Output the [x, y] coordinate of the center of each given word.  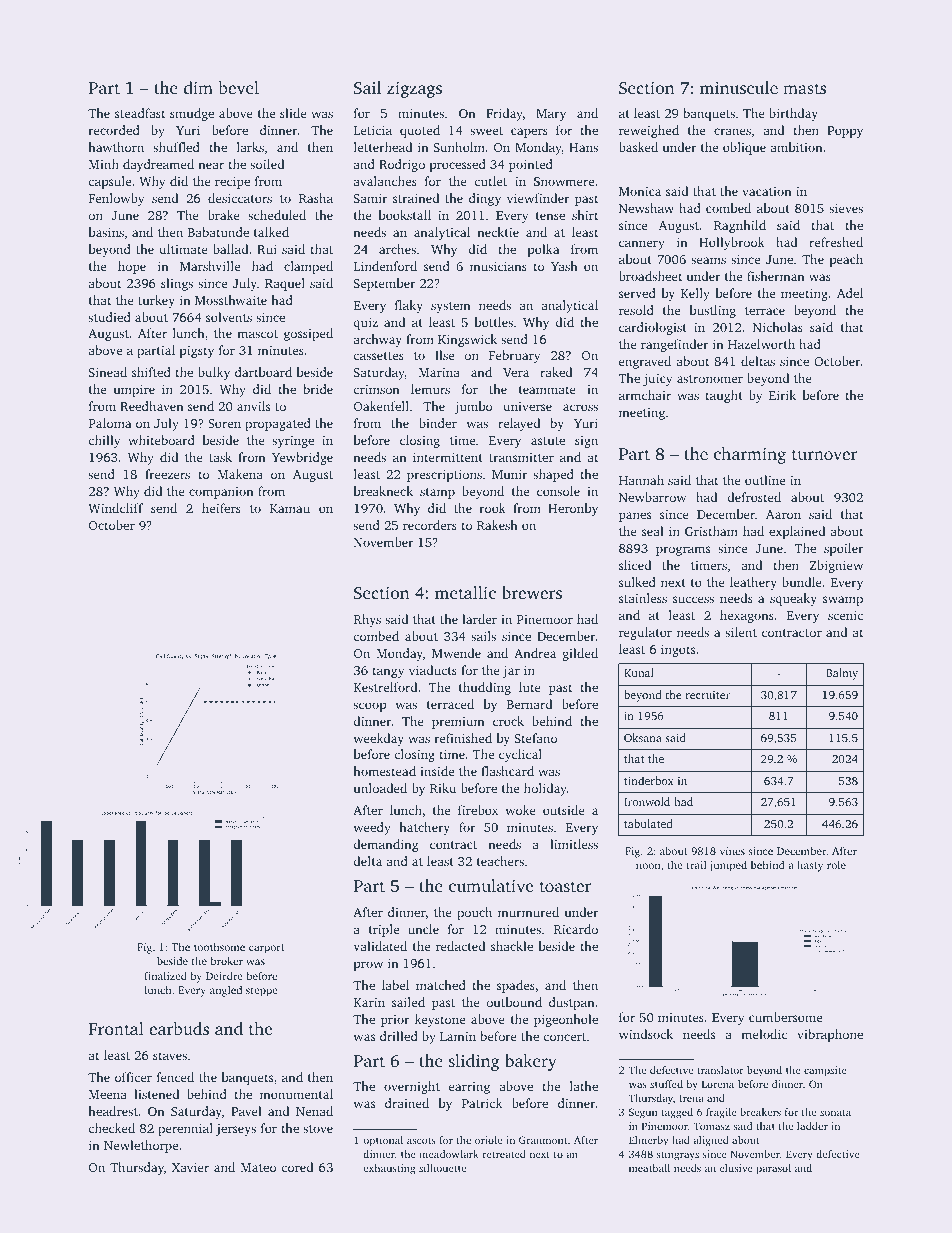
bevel [239, 87]
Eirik [782, 395]
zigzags [414, 89]
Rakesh [497, 525]
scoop [369, 707]
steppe [262, 992]
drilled [399, 1036]
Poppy [845, 132]
